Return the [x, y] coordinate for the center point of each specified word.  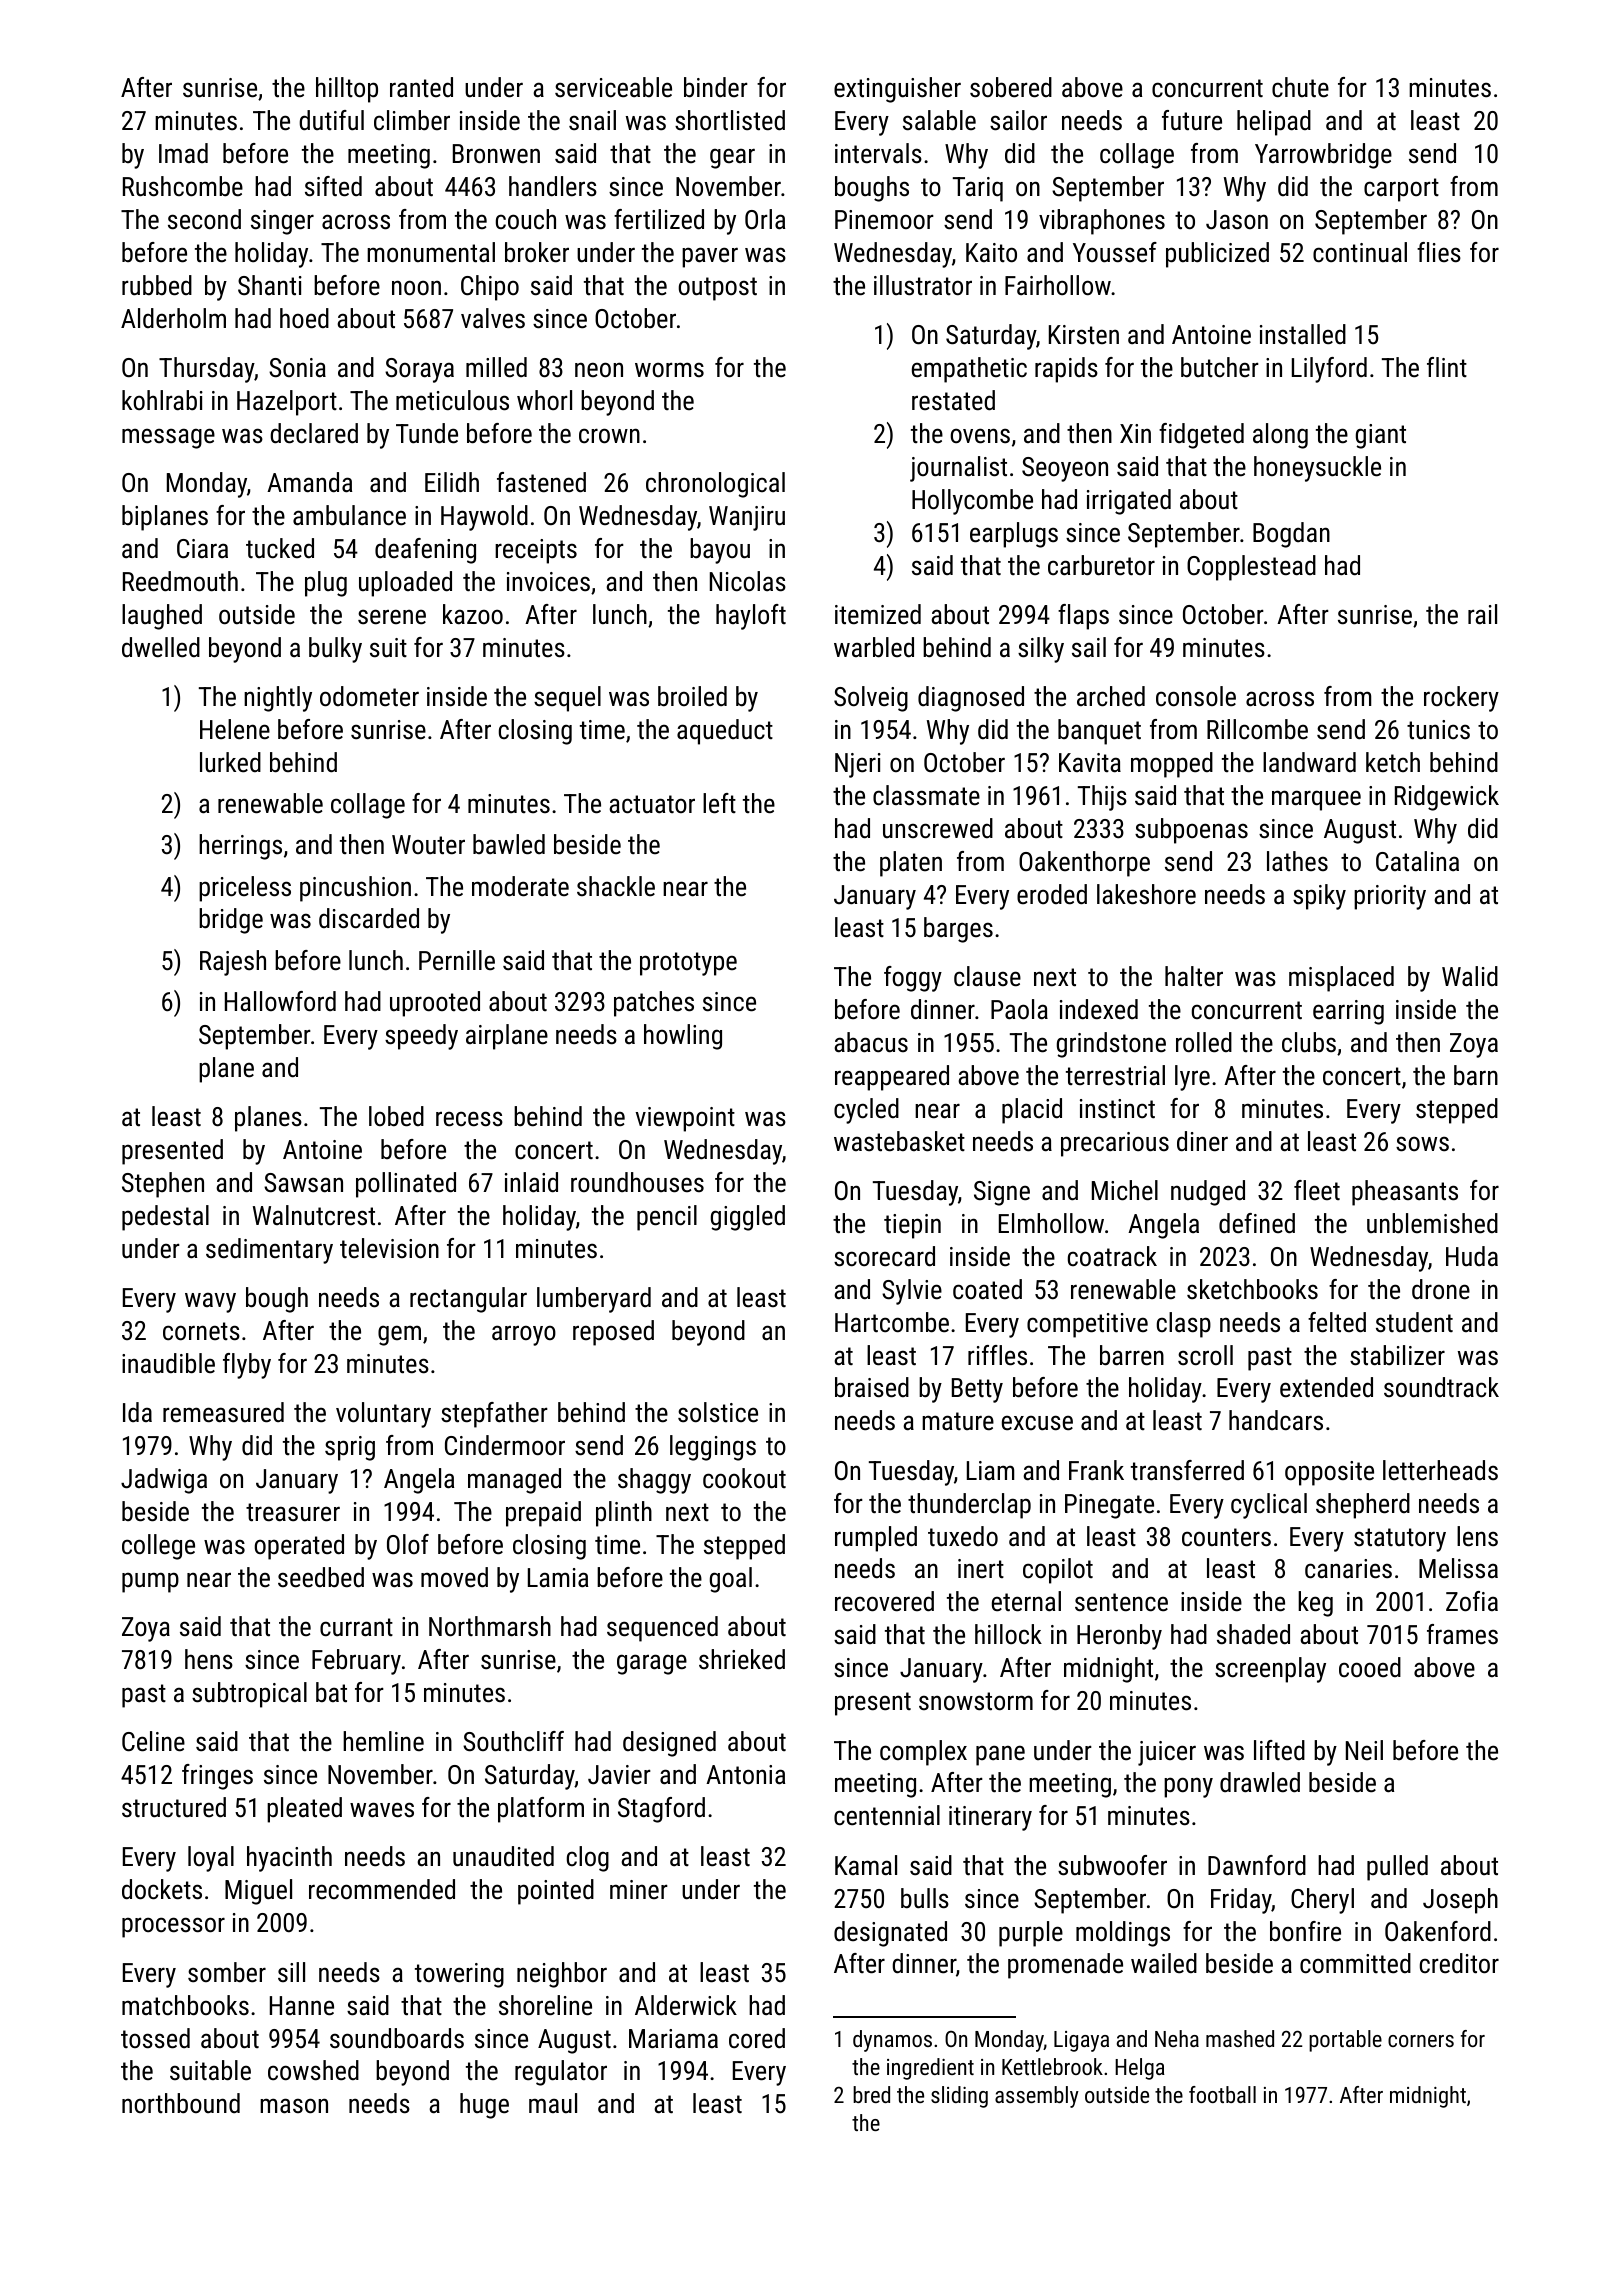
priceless [245, 889]
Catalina [1417, 861]
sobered [1011, 87]
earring [1348, 1012]
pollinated [406, 1185]
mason [294, 2106]
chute [1300, 87]
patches [654, 1004]
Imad [183, 153]
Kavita [1090, 763]
